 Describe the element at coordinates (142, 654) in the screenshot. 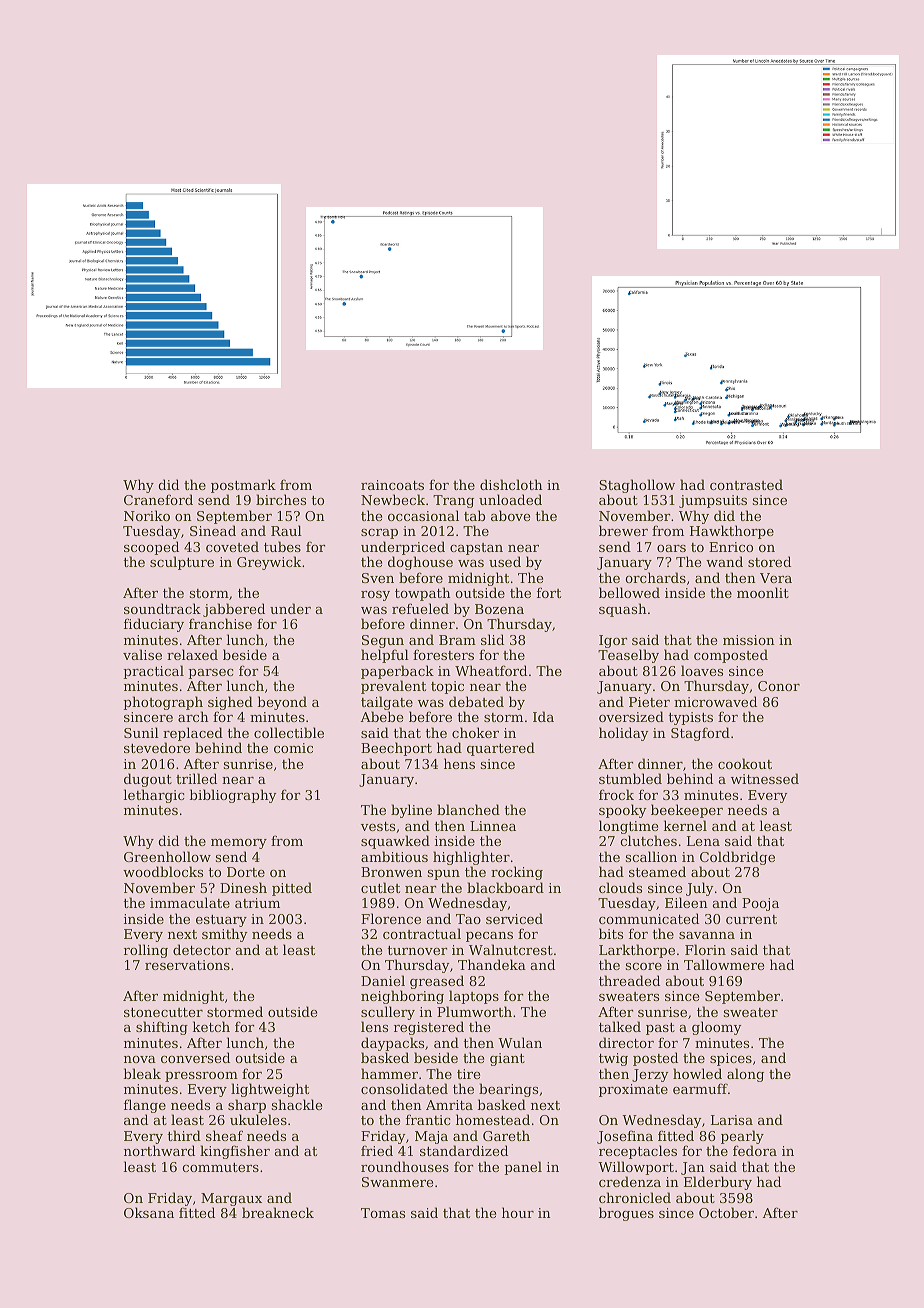

I see `valise` at that location.
